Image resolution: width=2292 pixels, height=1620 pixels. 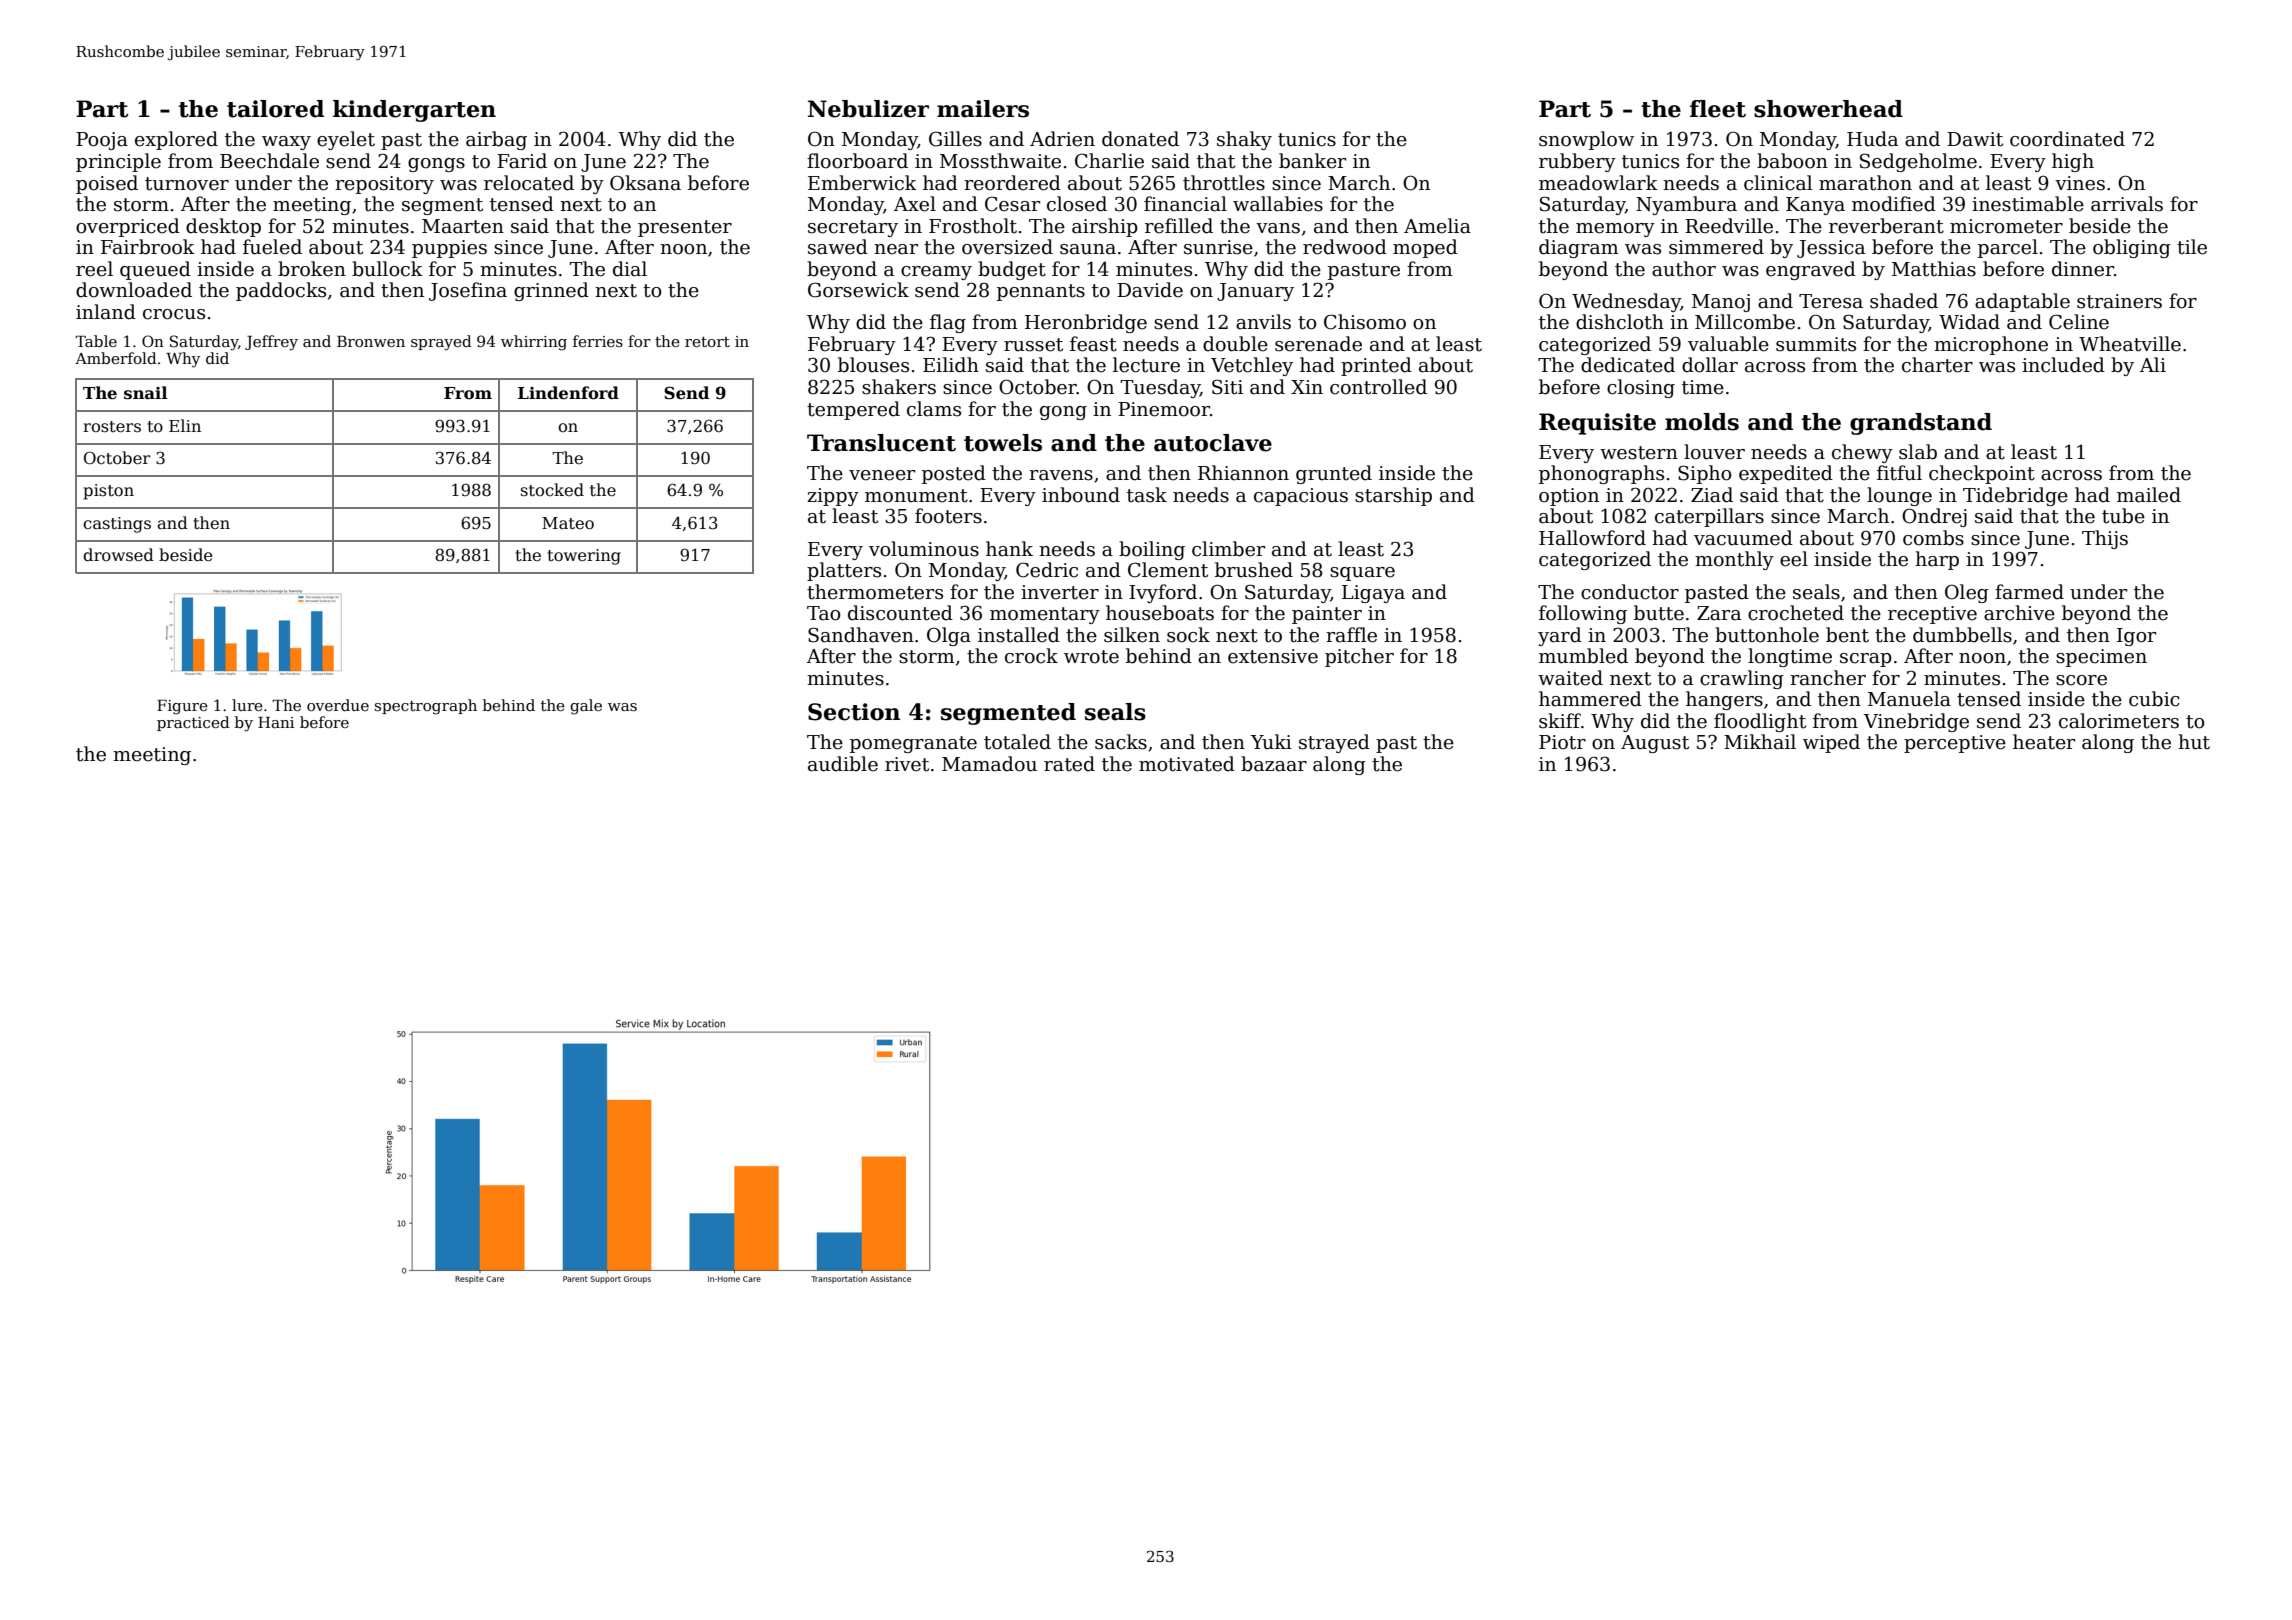 I want to click on fleet, so click(x=1718, y=109).
